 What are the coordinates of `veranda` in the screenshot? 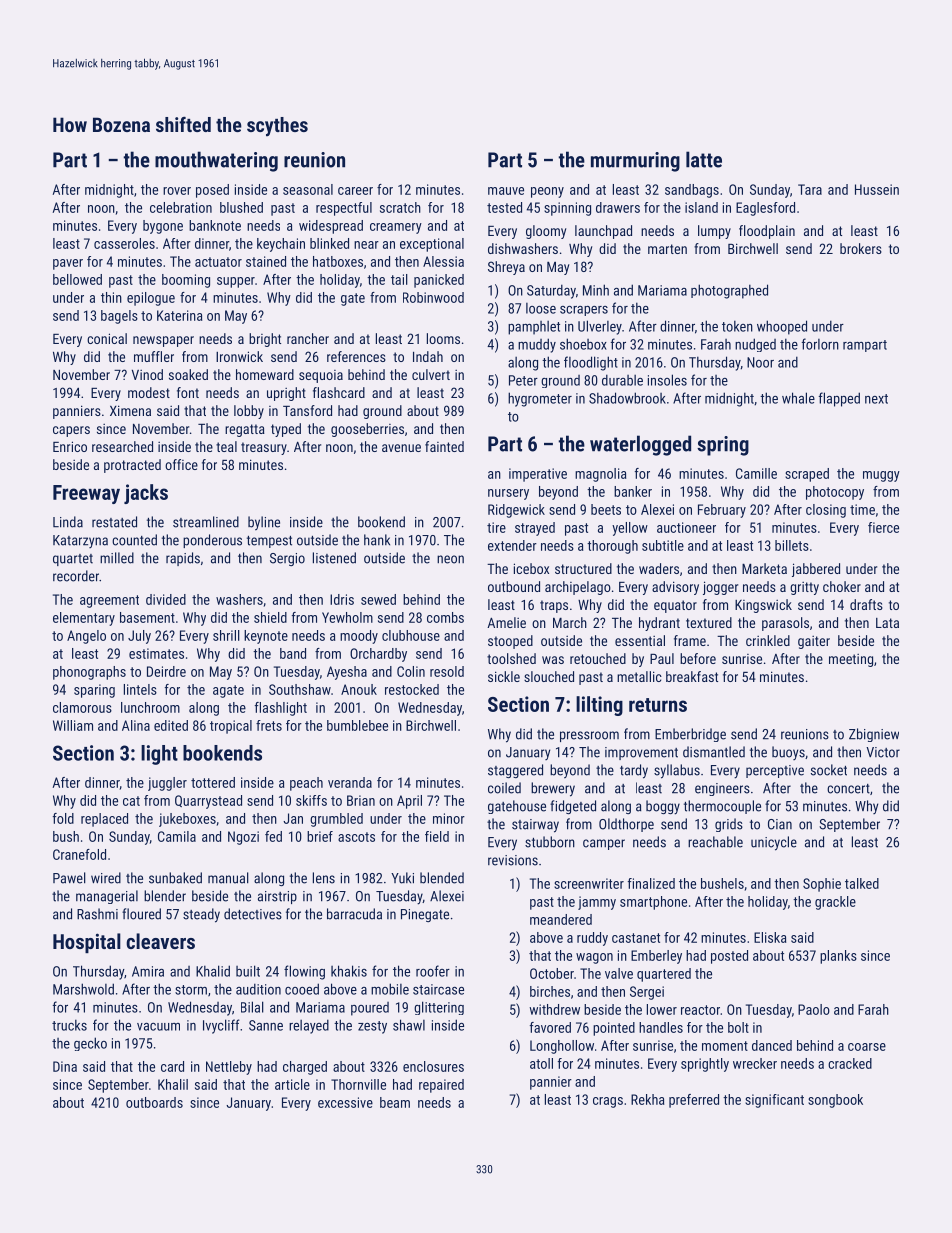 It's located at (350, 782).
